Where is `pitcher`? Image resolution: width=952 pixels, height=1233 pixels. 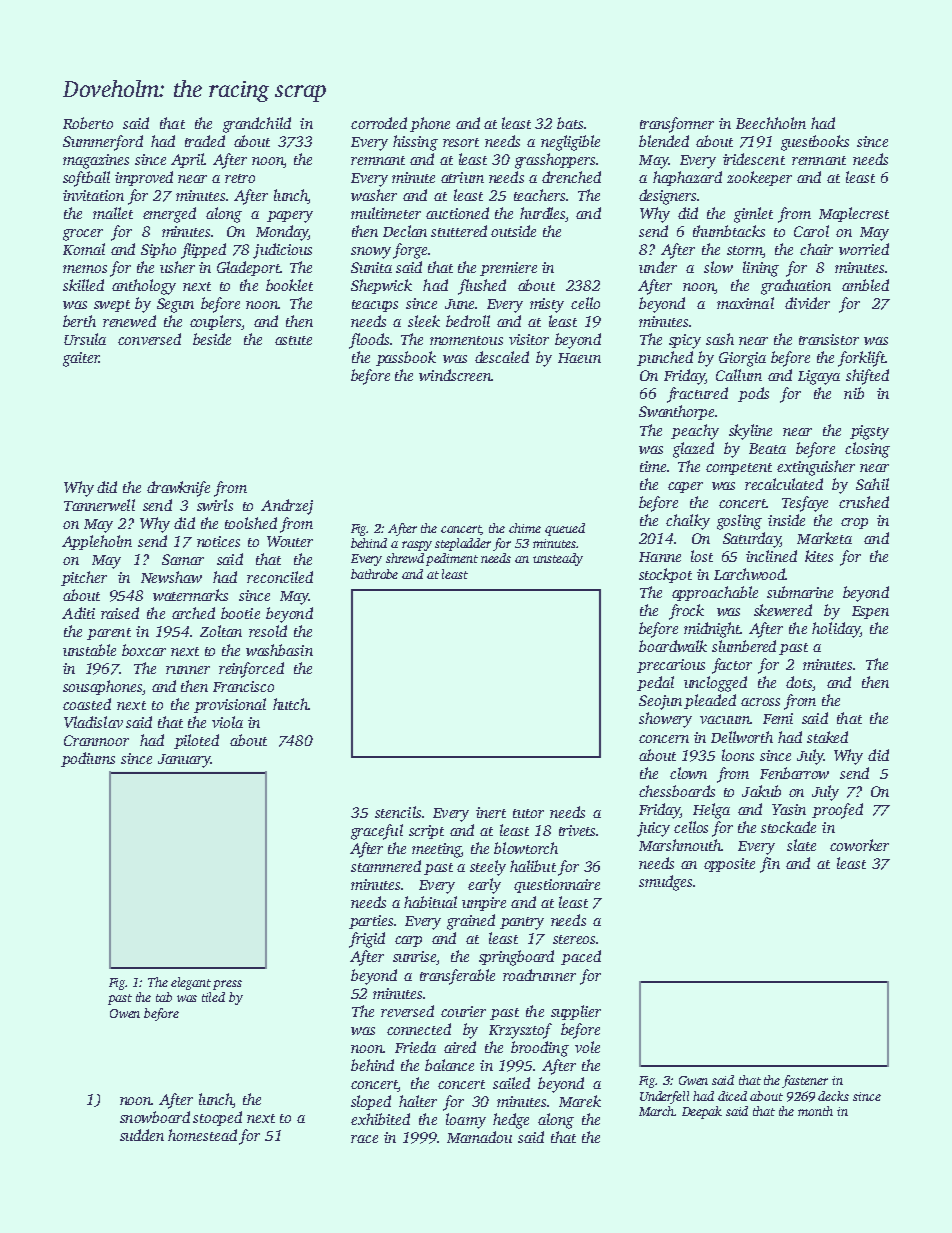
pitcher is located at coordinates (84, 578).
